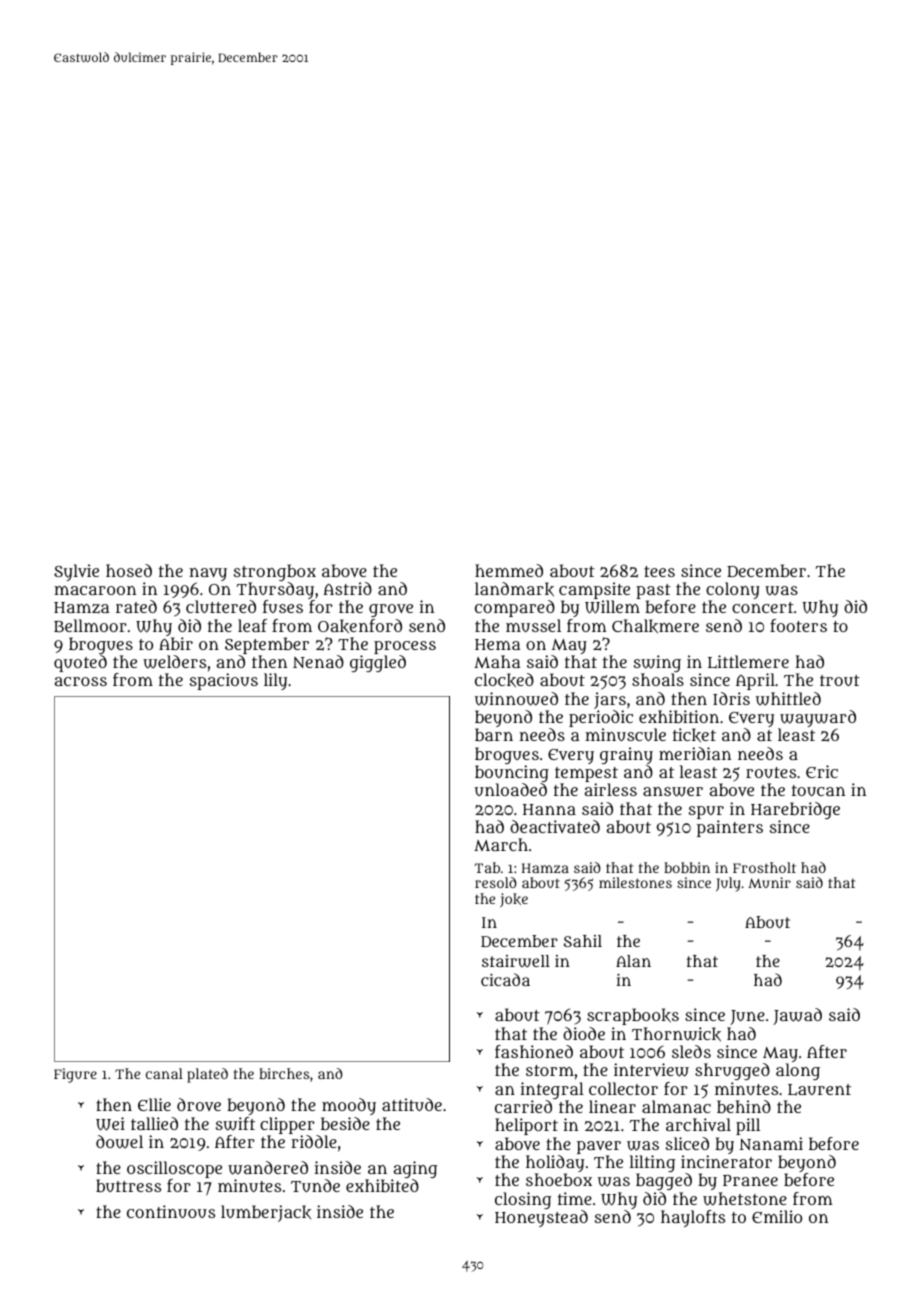  What do you see at coordinates (599, 1147) in the screenshot?
I see `paver` at bounding box center [599, 1147].
